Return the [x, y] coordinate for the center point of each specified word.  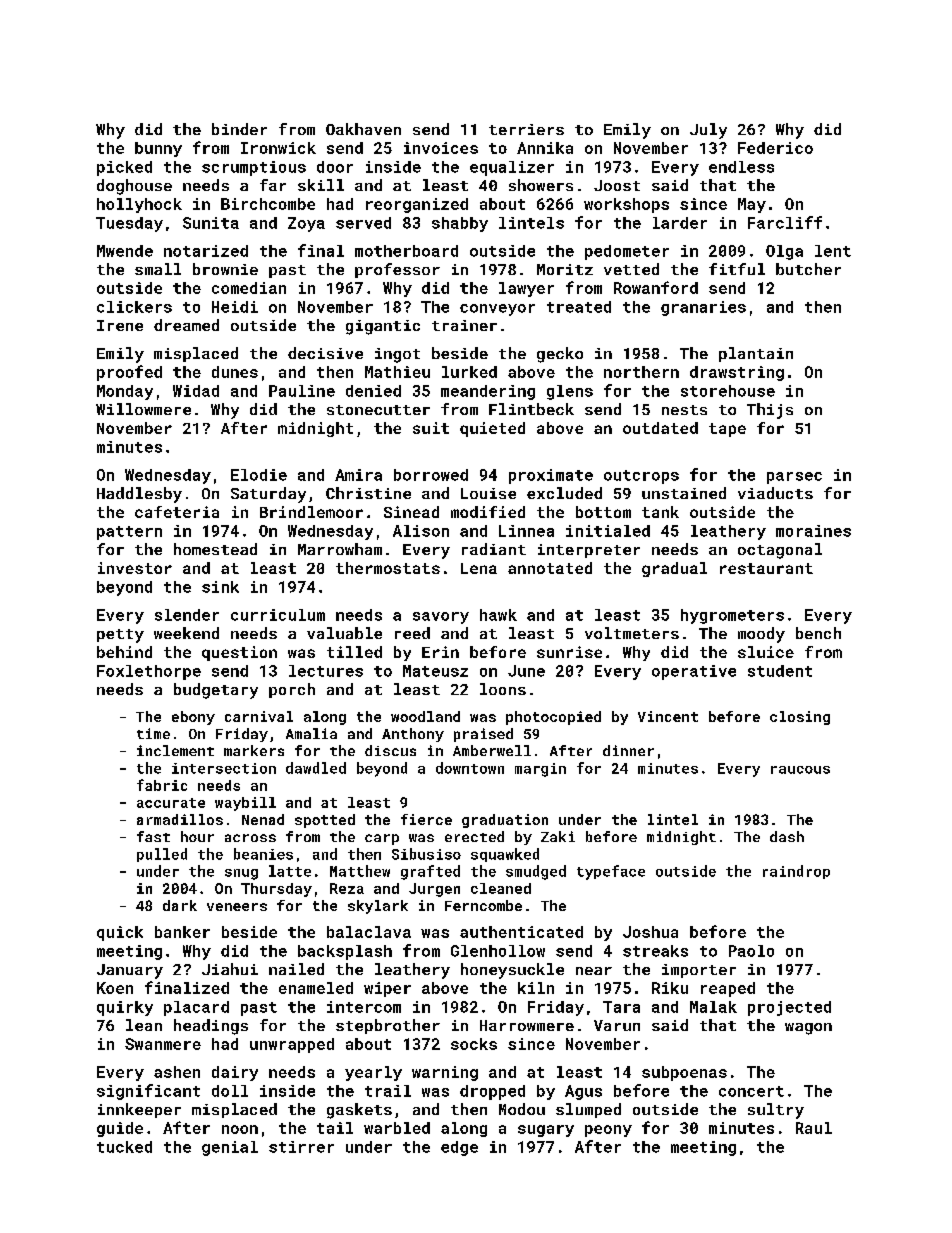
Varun [617, 1025]
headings [211, 1027]
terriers [526, 129]
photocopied [553, 718]
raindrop [796, 872]
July [708, 131]
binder [239, 129]
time [153, 733]
